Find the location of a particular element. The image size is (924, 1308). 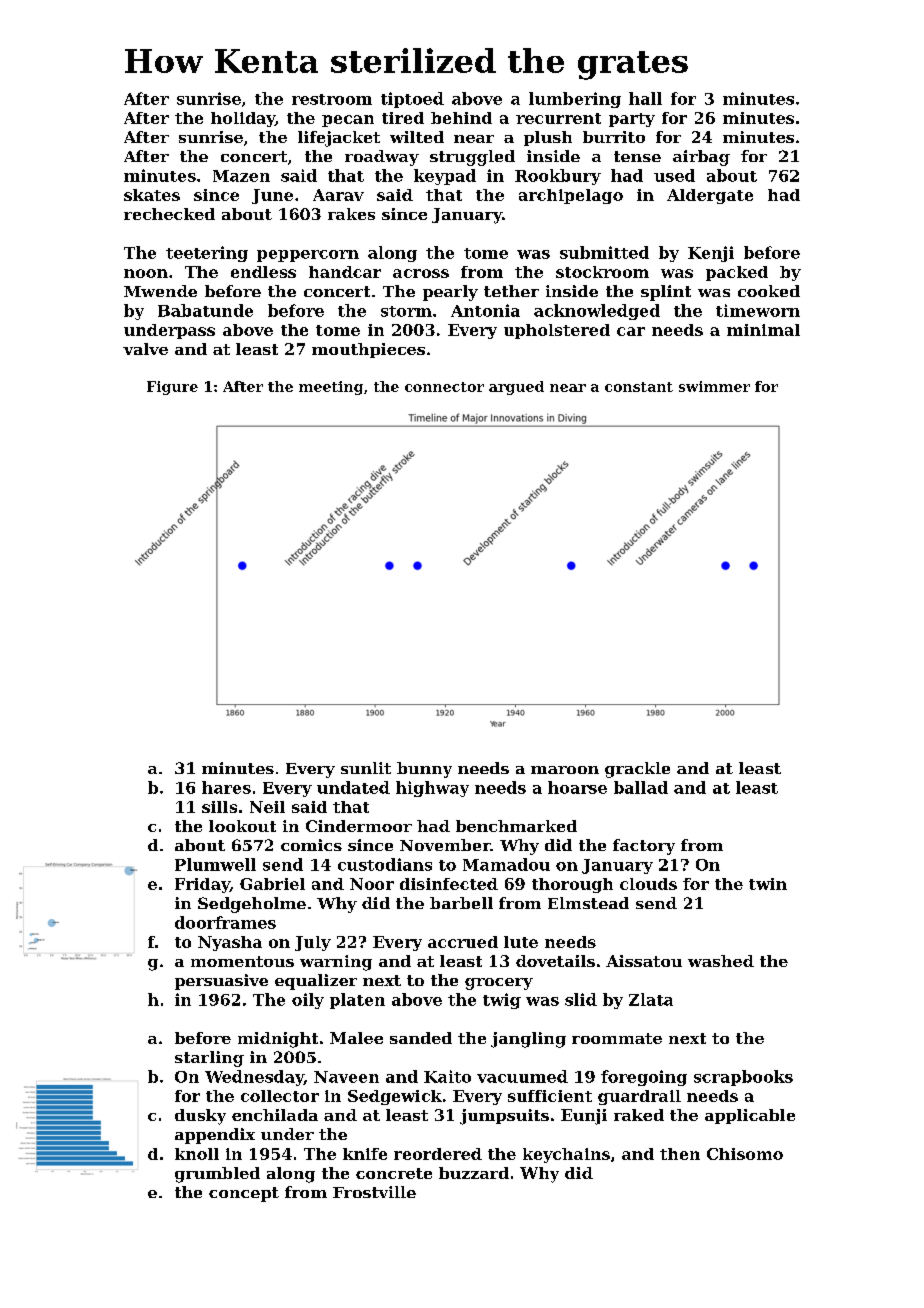

starling is located at coordinates (209, 1059).
